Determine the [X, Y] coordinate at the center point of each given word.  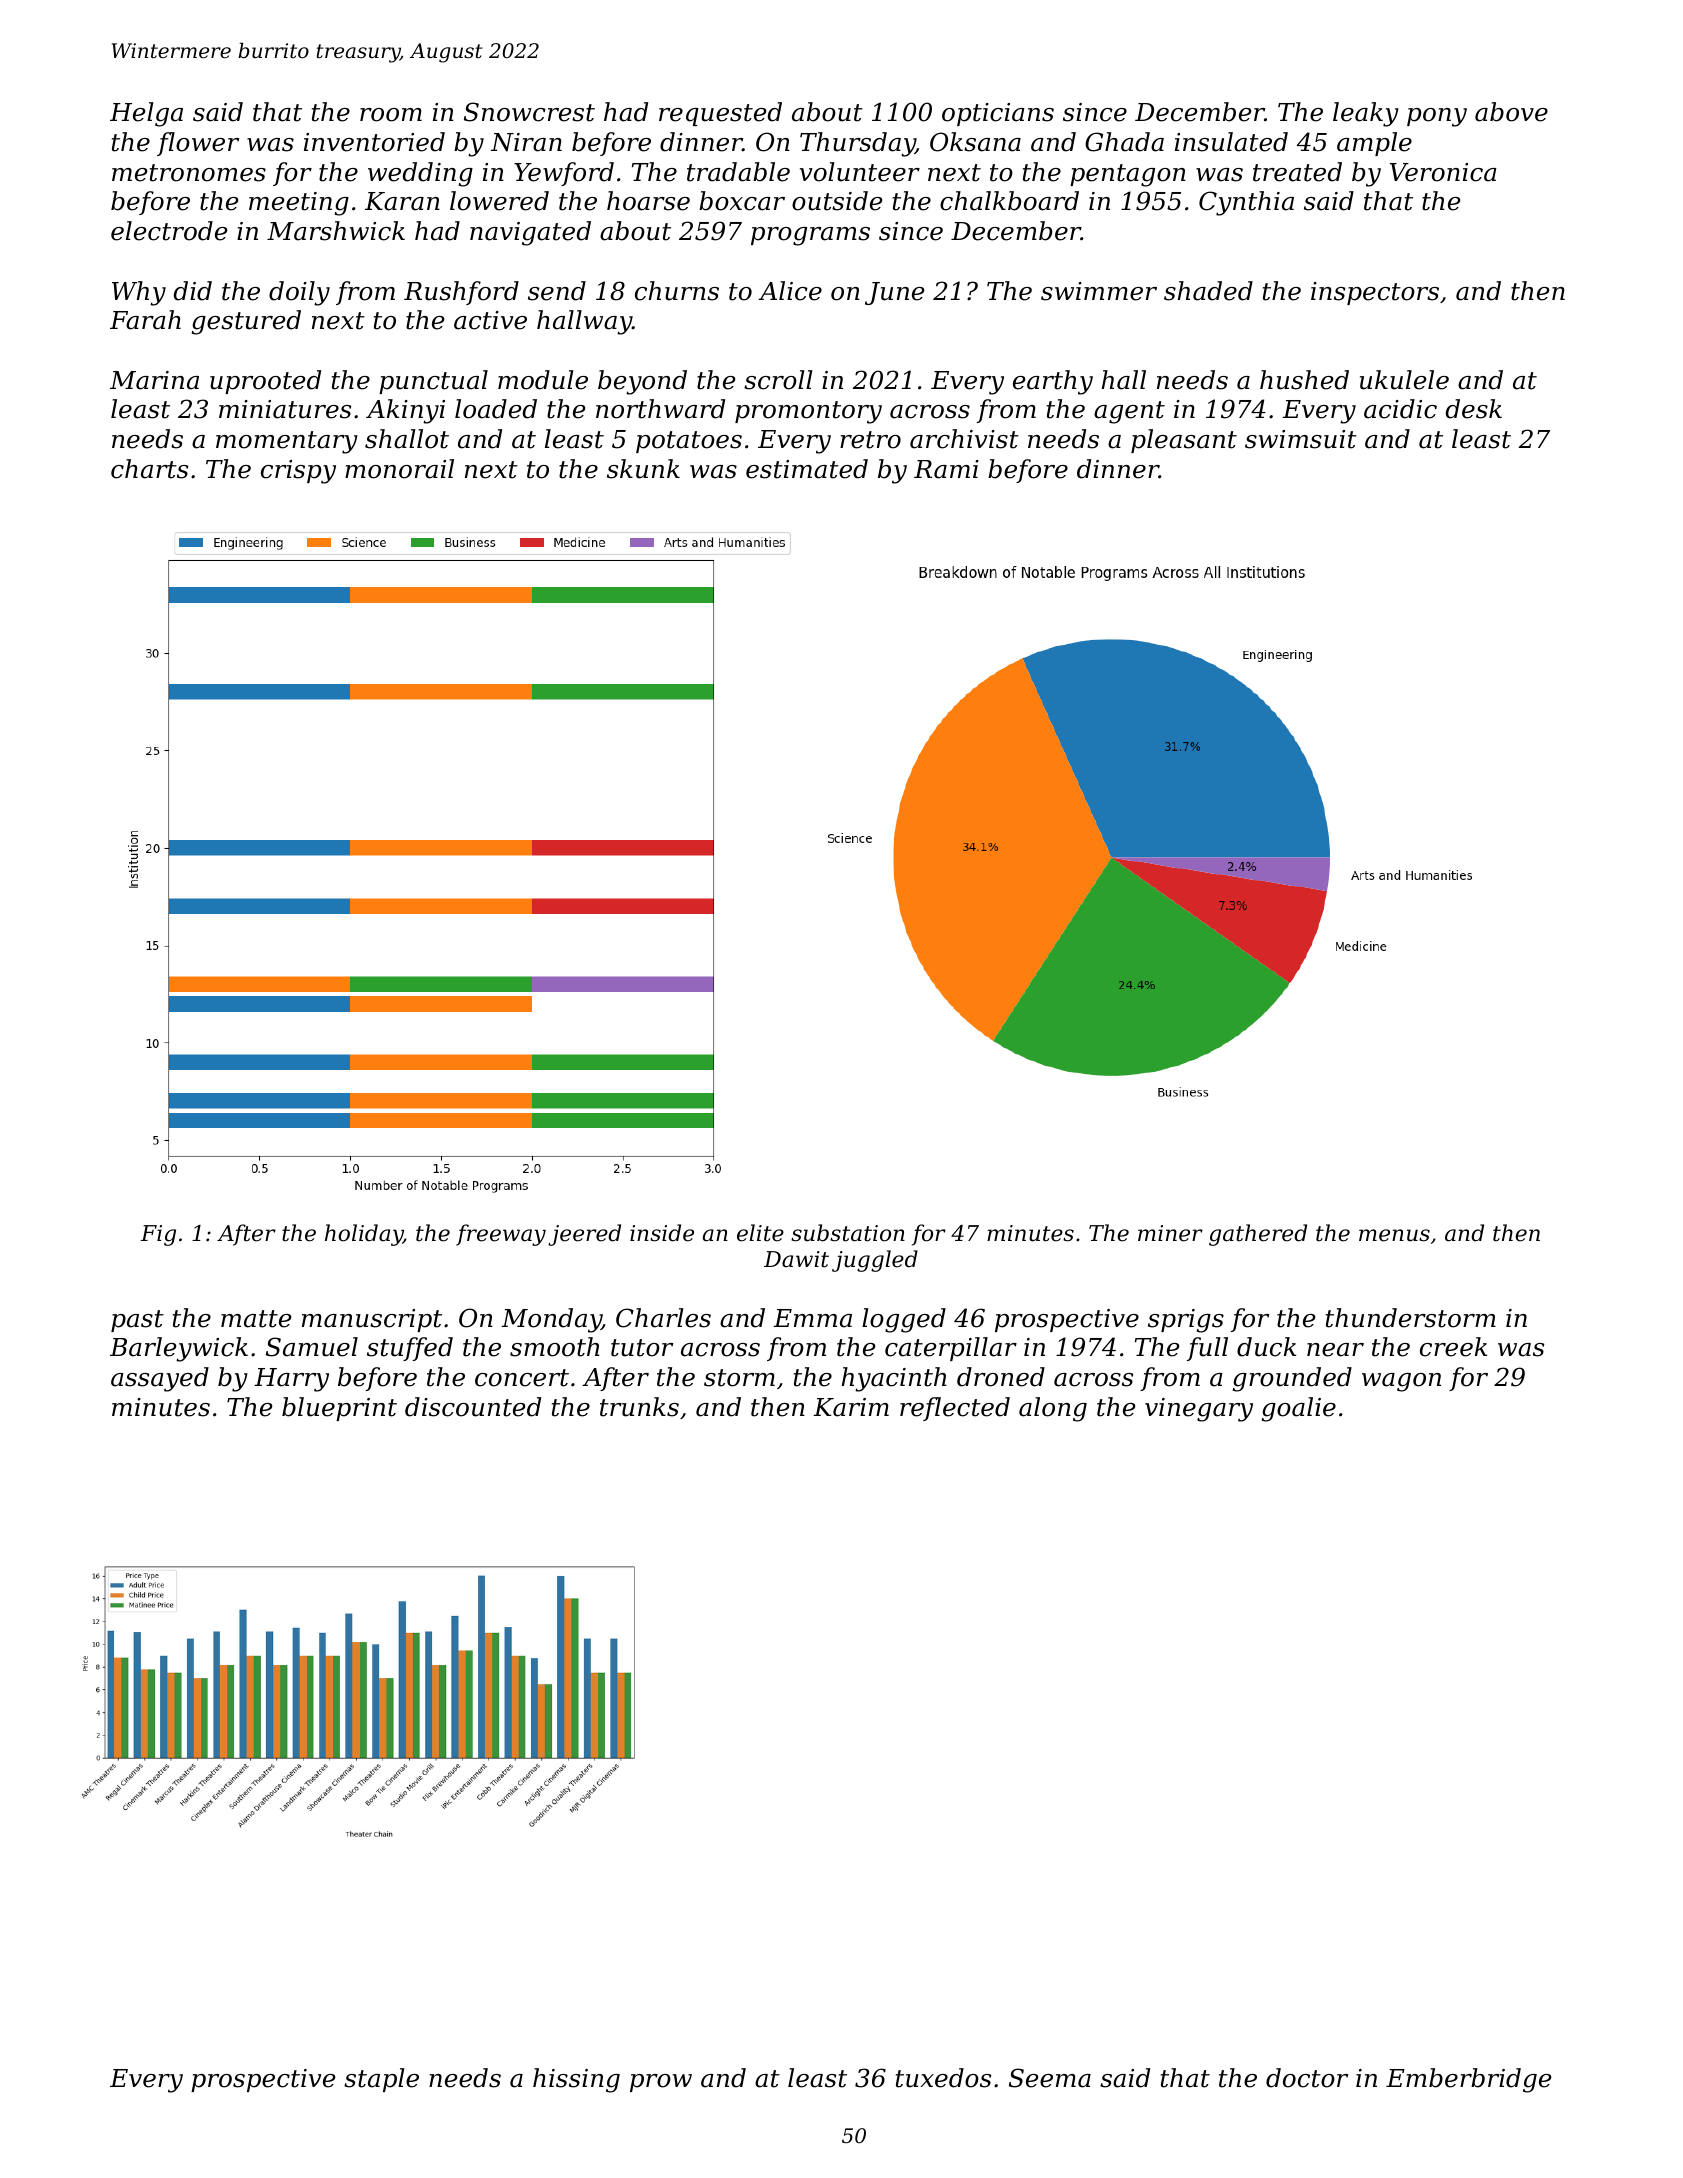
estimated [807, 469]
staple [381, 2080]
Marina [154, 380]
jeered [584, 1235]
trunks [639, 1407]
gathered [1258, 1235]
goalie [1299, 1409]
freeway [501, 1235]
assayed [160, 1379]
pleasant [1184, 441]
